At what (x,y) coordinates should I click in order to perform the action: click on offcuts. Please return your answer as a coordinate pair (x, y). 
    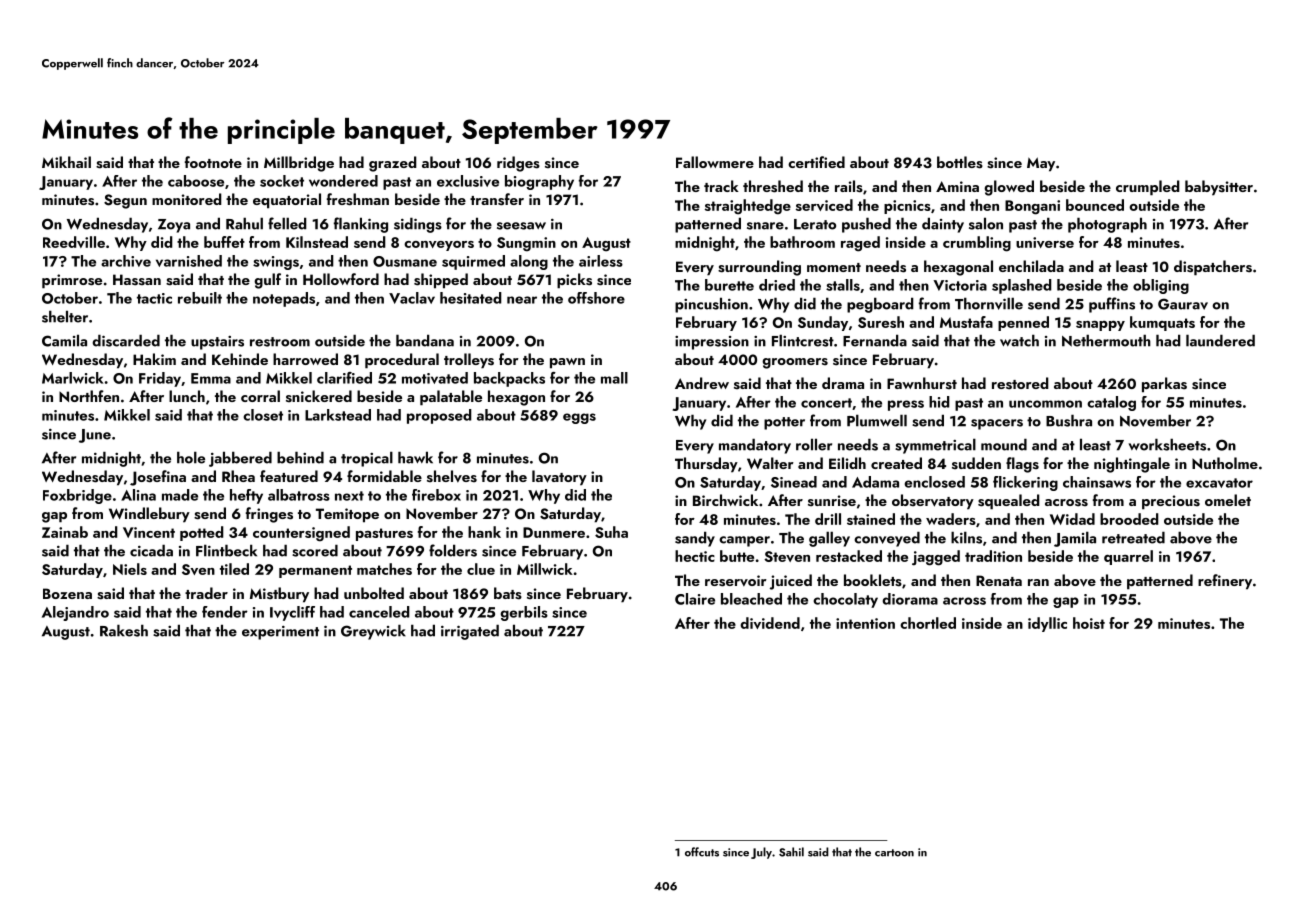
    Looking at the image, I should click on (702, 852).
